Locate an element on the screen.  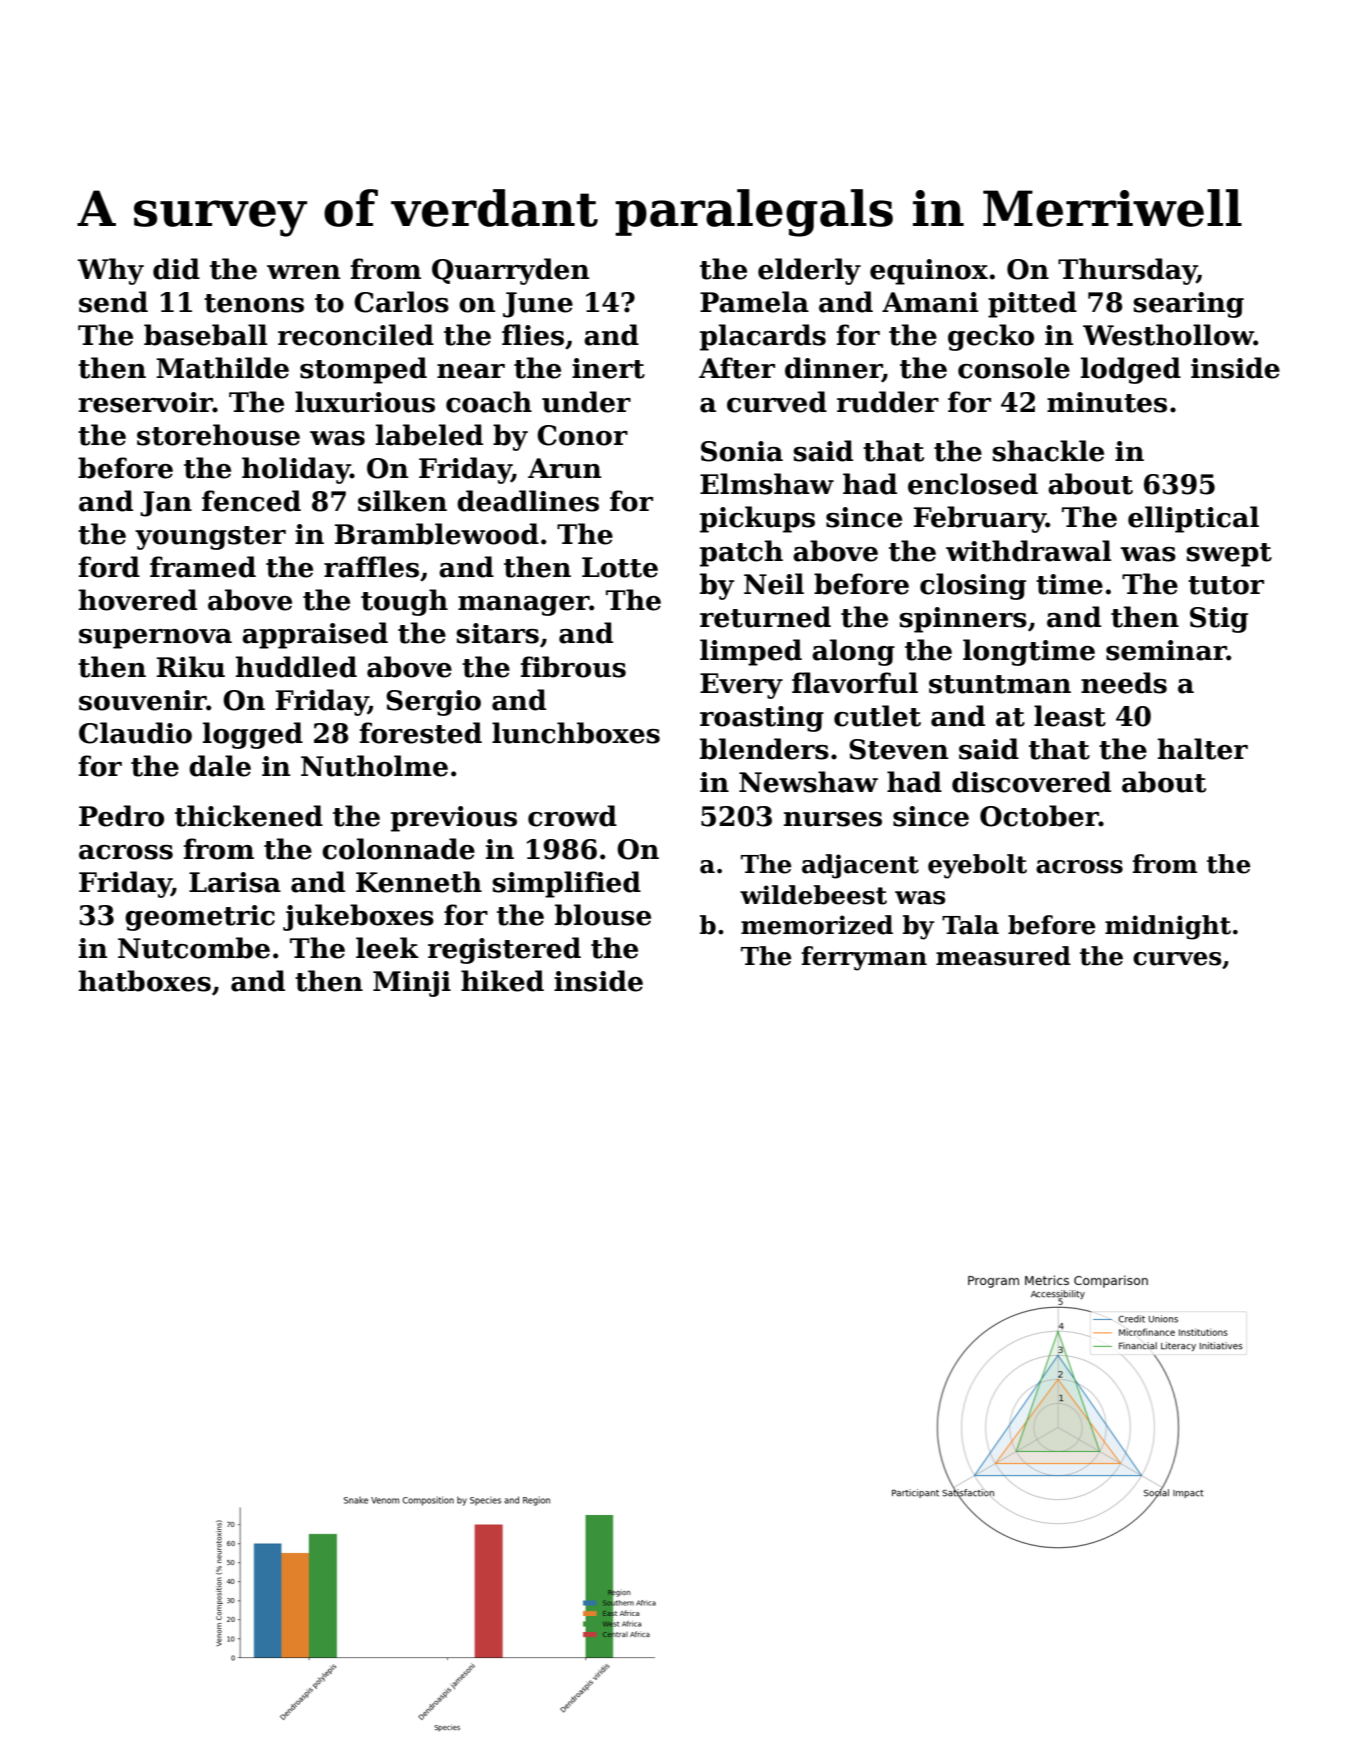
nurses is located at coordinates (833, 819).
